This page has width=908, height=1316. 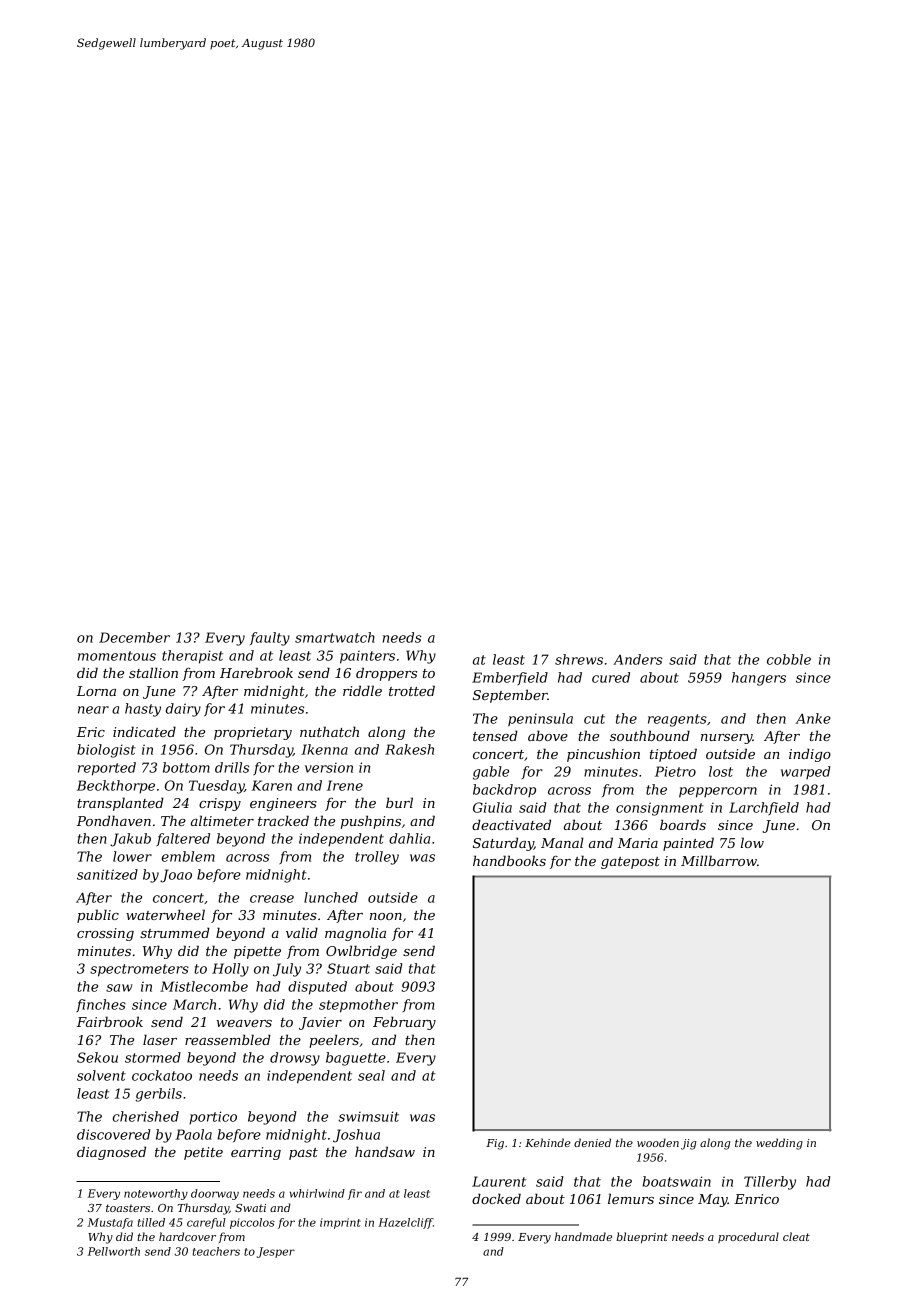 I want to click on docked, so click(x=496, y=1198).
